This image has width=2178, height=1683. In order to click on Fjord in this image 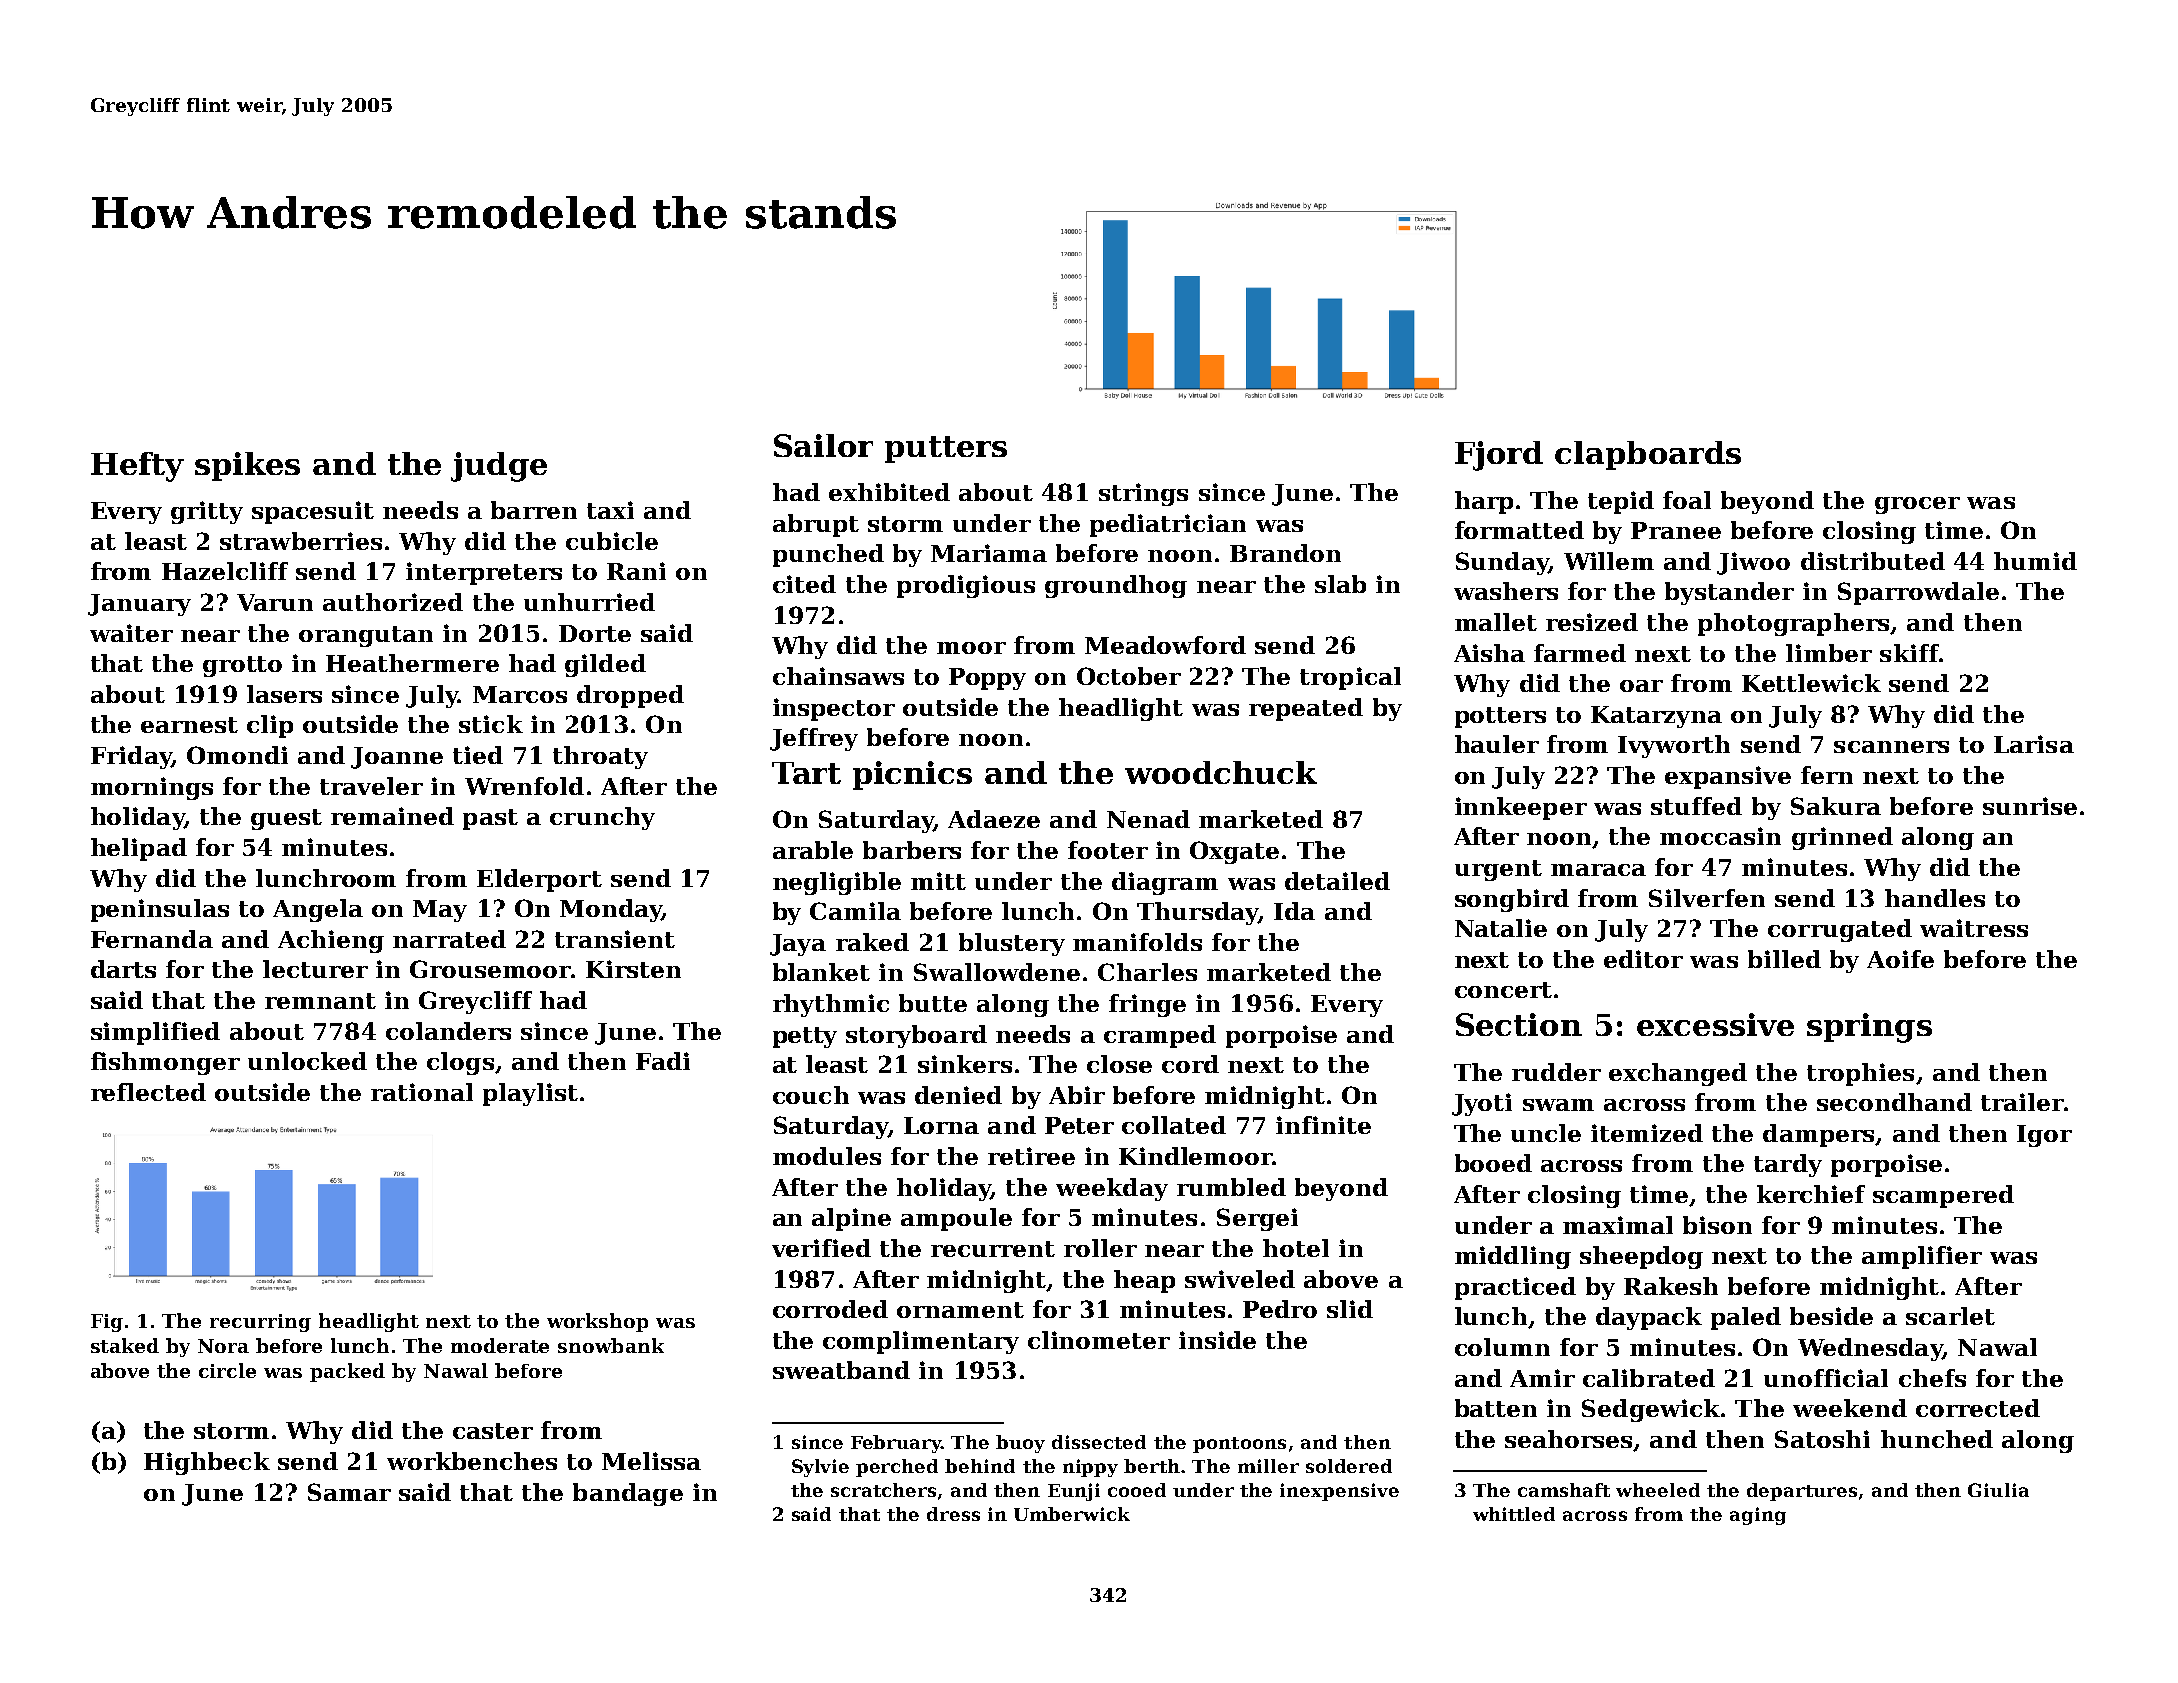, I will do `click(1499, 456)`.
